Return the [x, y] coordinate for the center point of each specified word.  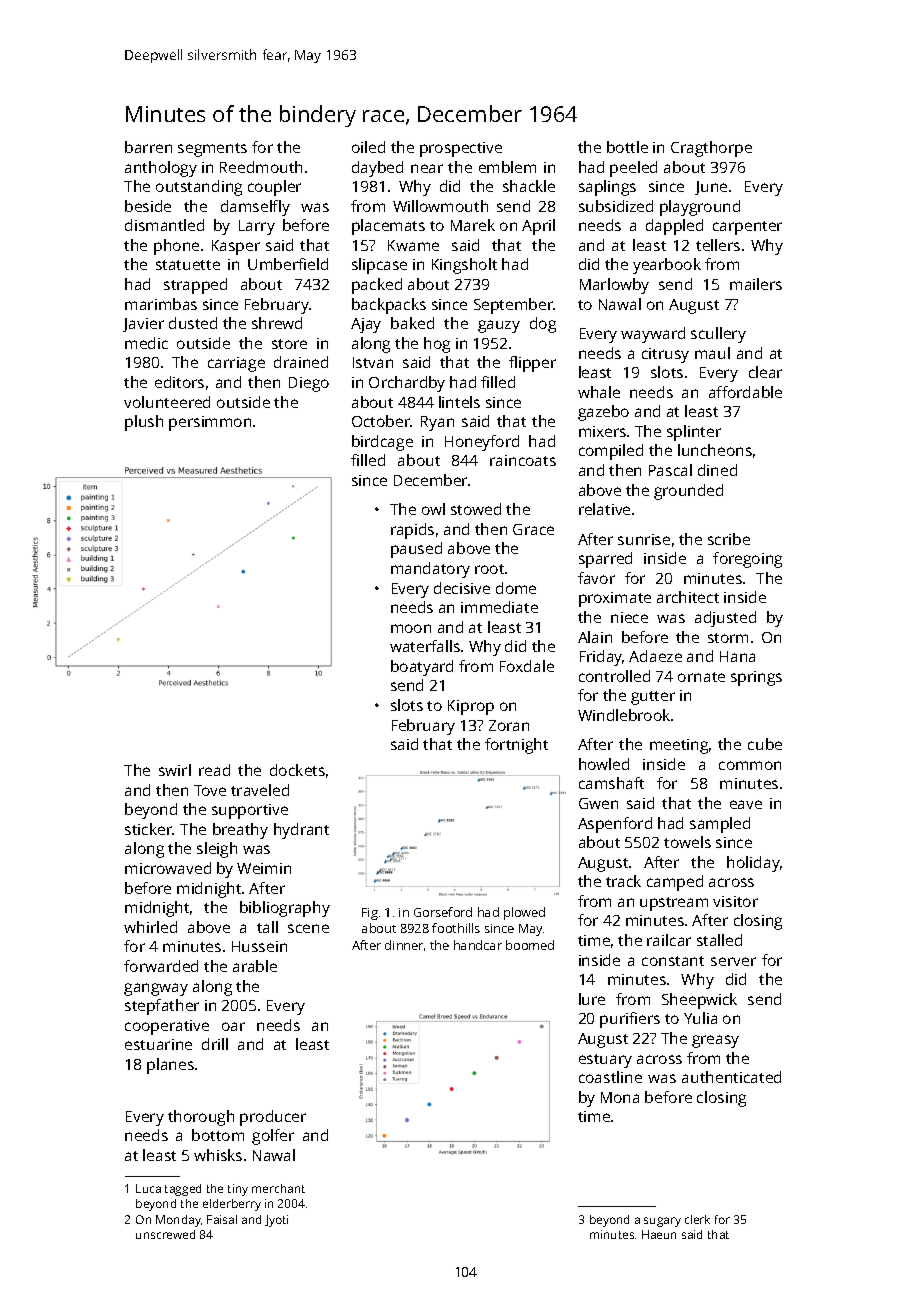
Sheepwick [699, 1001]
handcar [478, 945]
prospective [461, 149]
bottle [627, 147]
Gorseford [443, 912]
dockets [297, 770]
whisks [218, 1155]
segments [212, 150]
